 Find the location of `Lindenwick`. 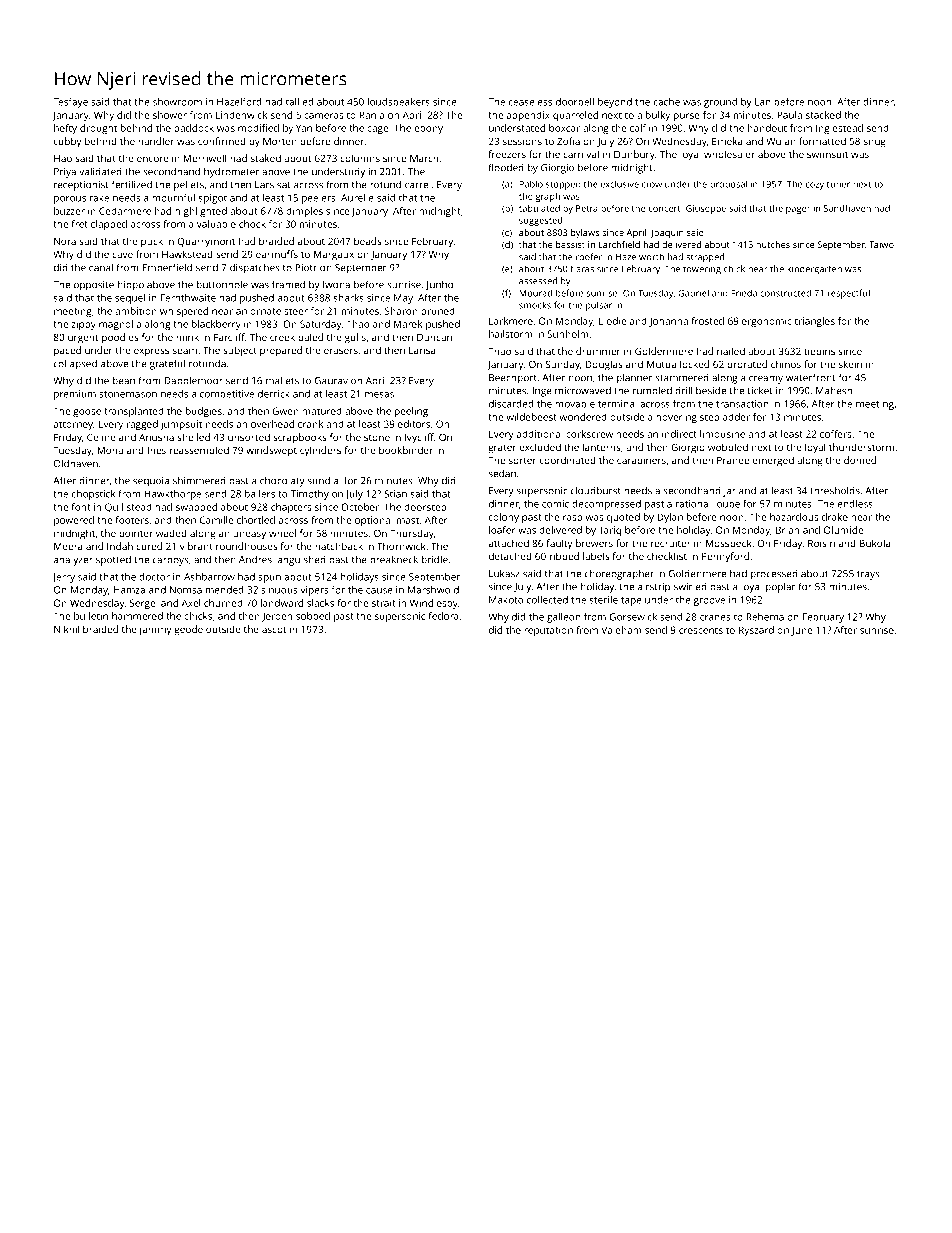

Lindenwick is located at coordinates (241, 115).
